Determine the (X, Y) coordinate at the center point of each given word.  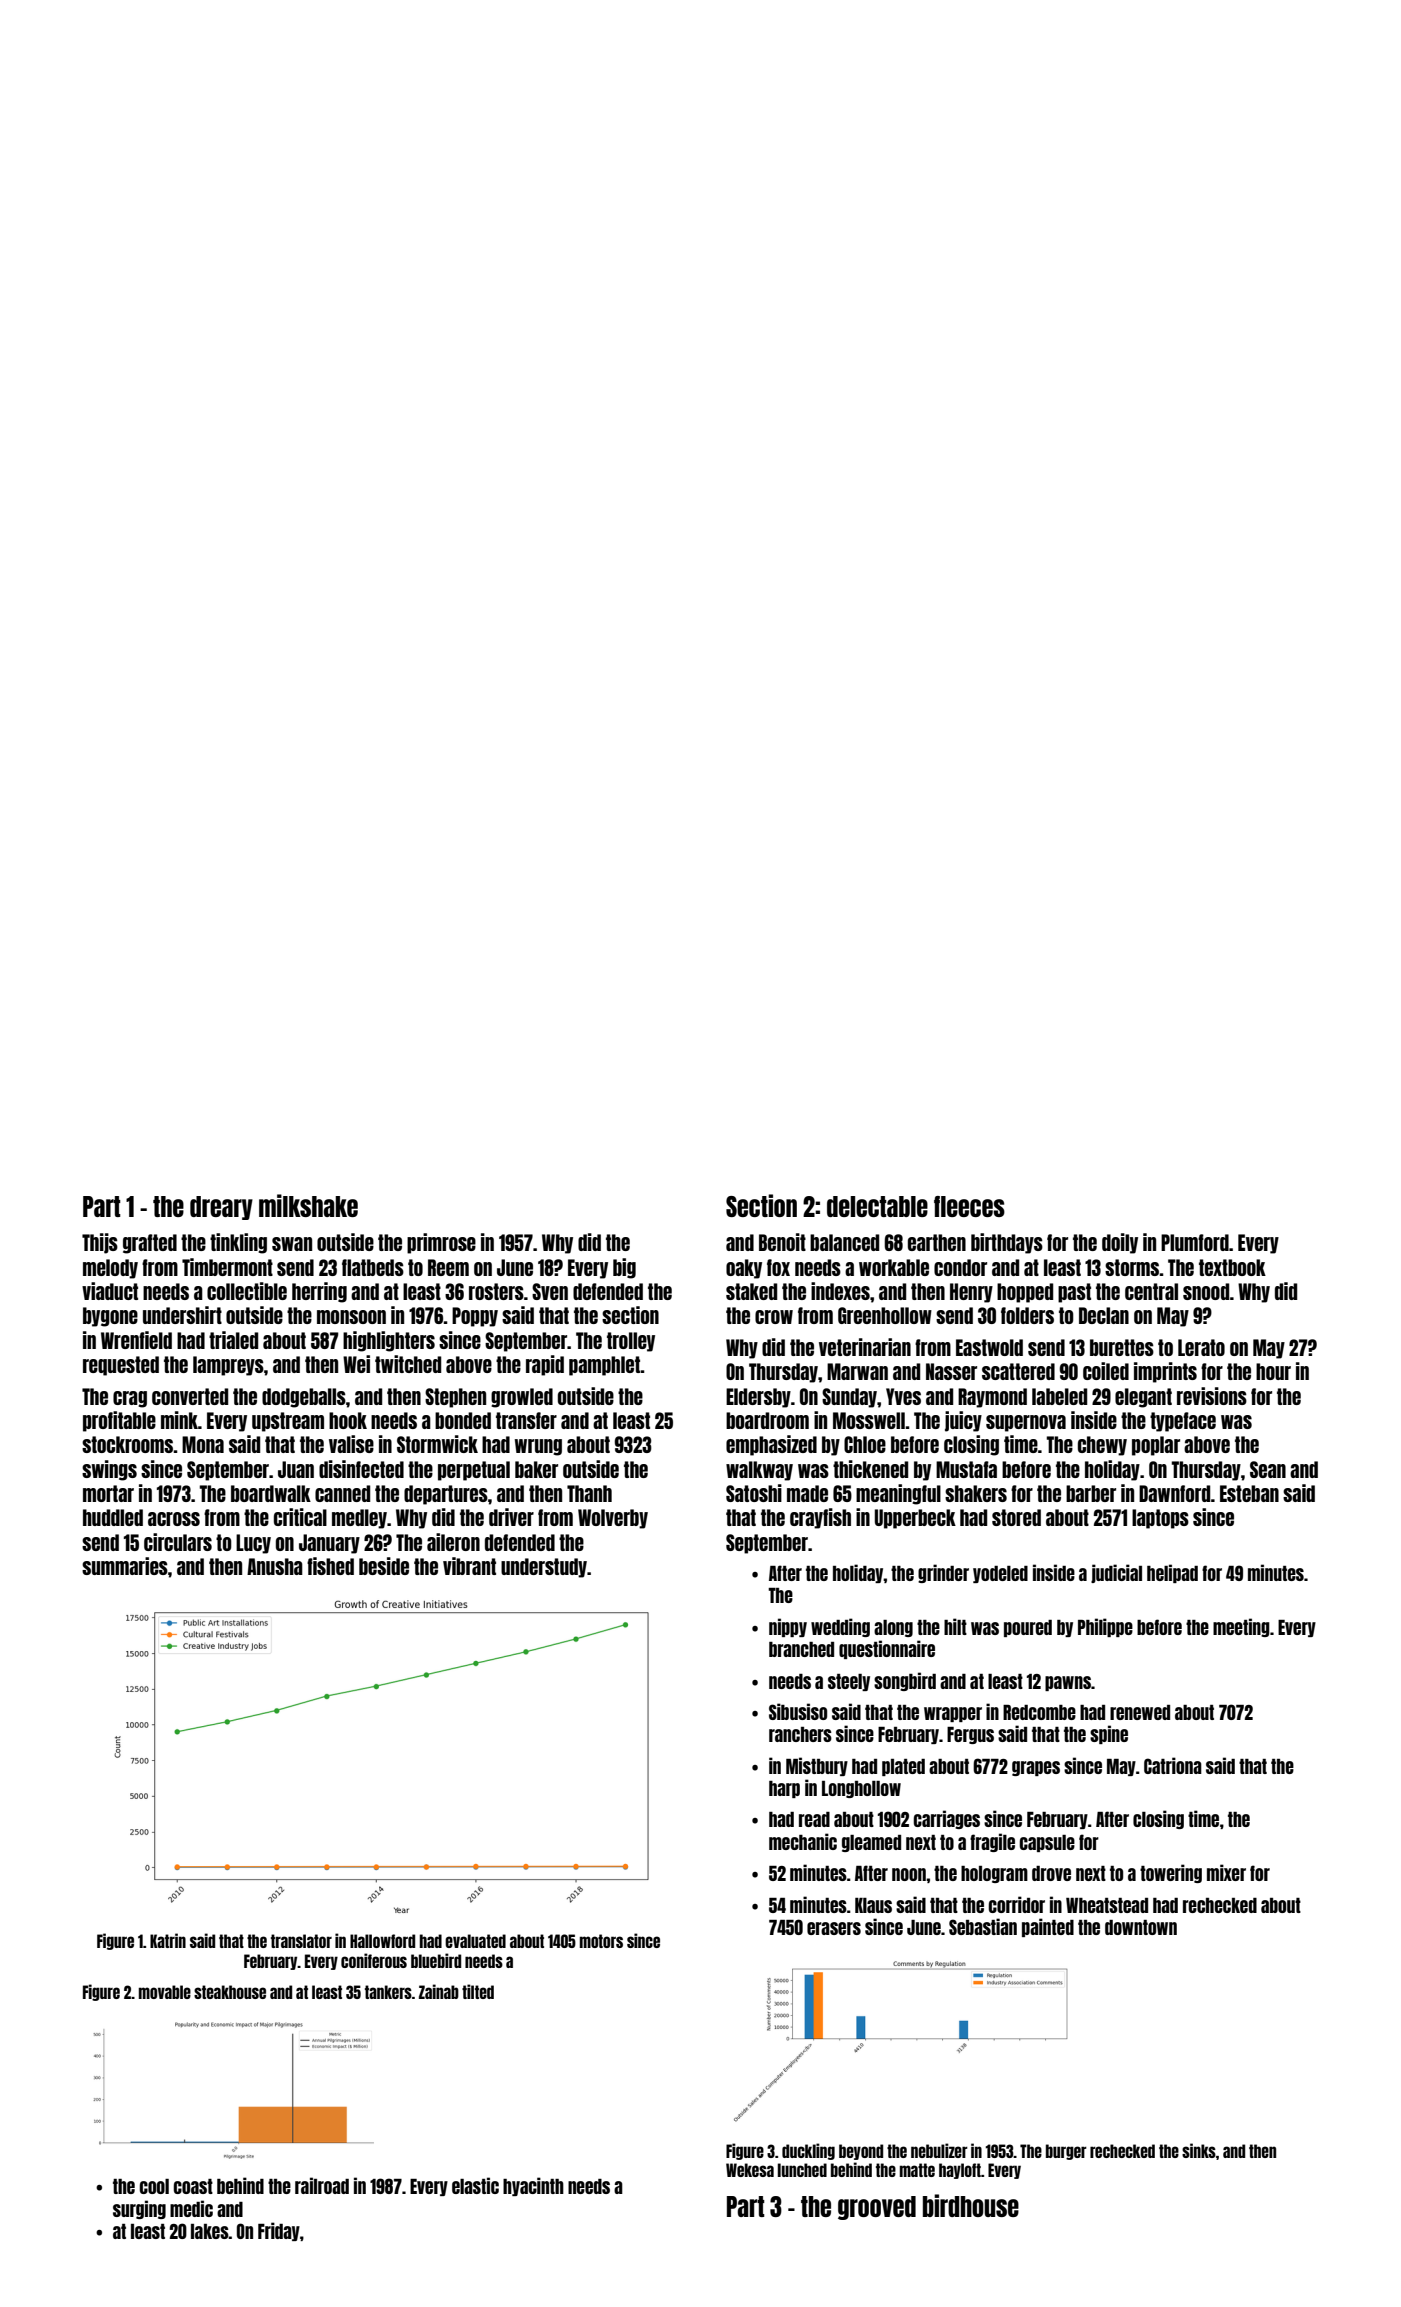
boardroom (767, 1420)
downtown (1141, 1927)
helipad (1172, 1573)
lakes (210, 2231)
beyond (861, 2152)
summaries (125, 1566)
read (814, 1819)
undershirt (182, 1315)
